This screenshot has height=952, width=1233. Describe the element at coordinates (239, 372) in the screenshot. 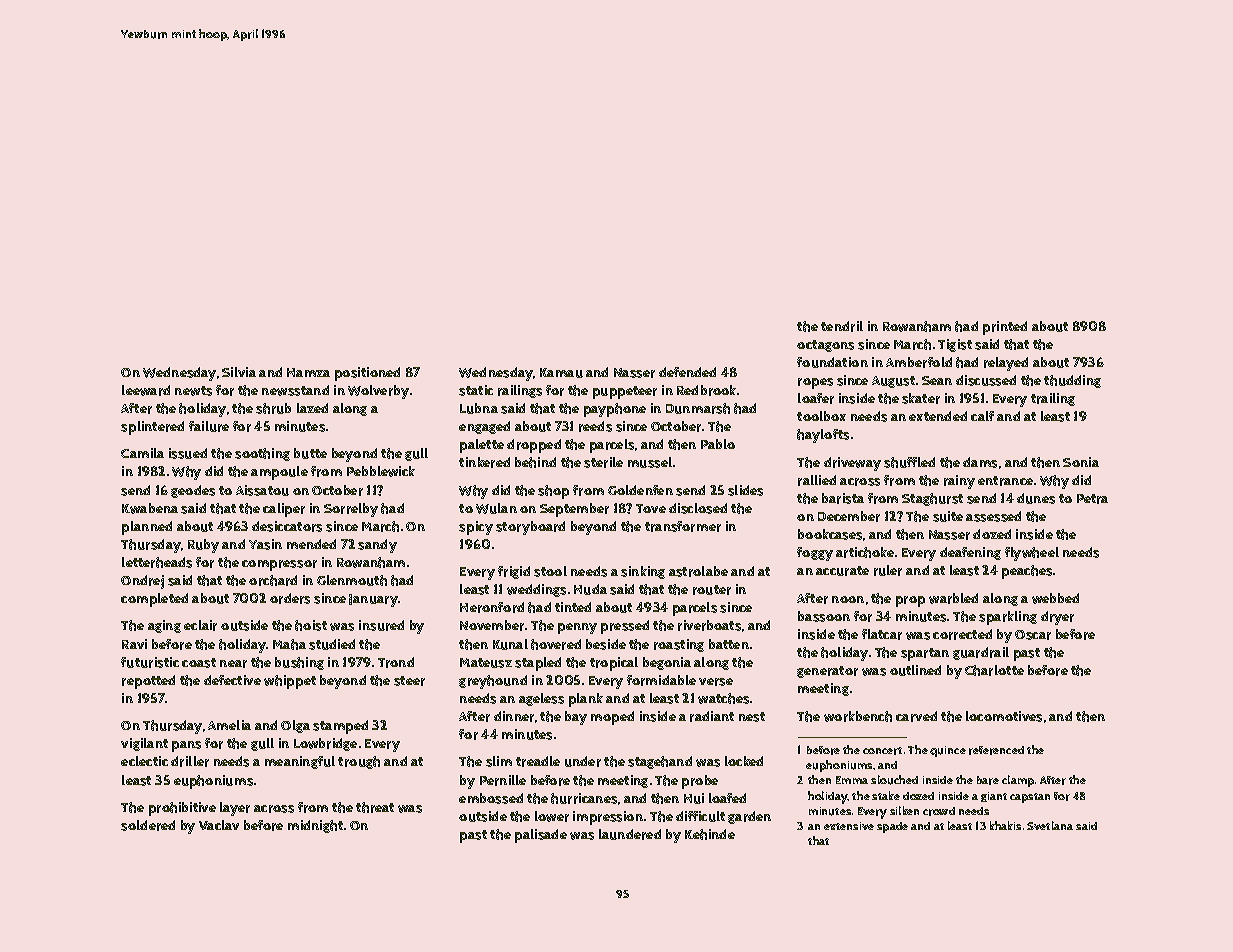

I see `Silvia` at that location.
